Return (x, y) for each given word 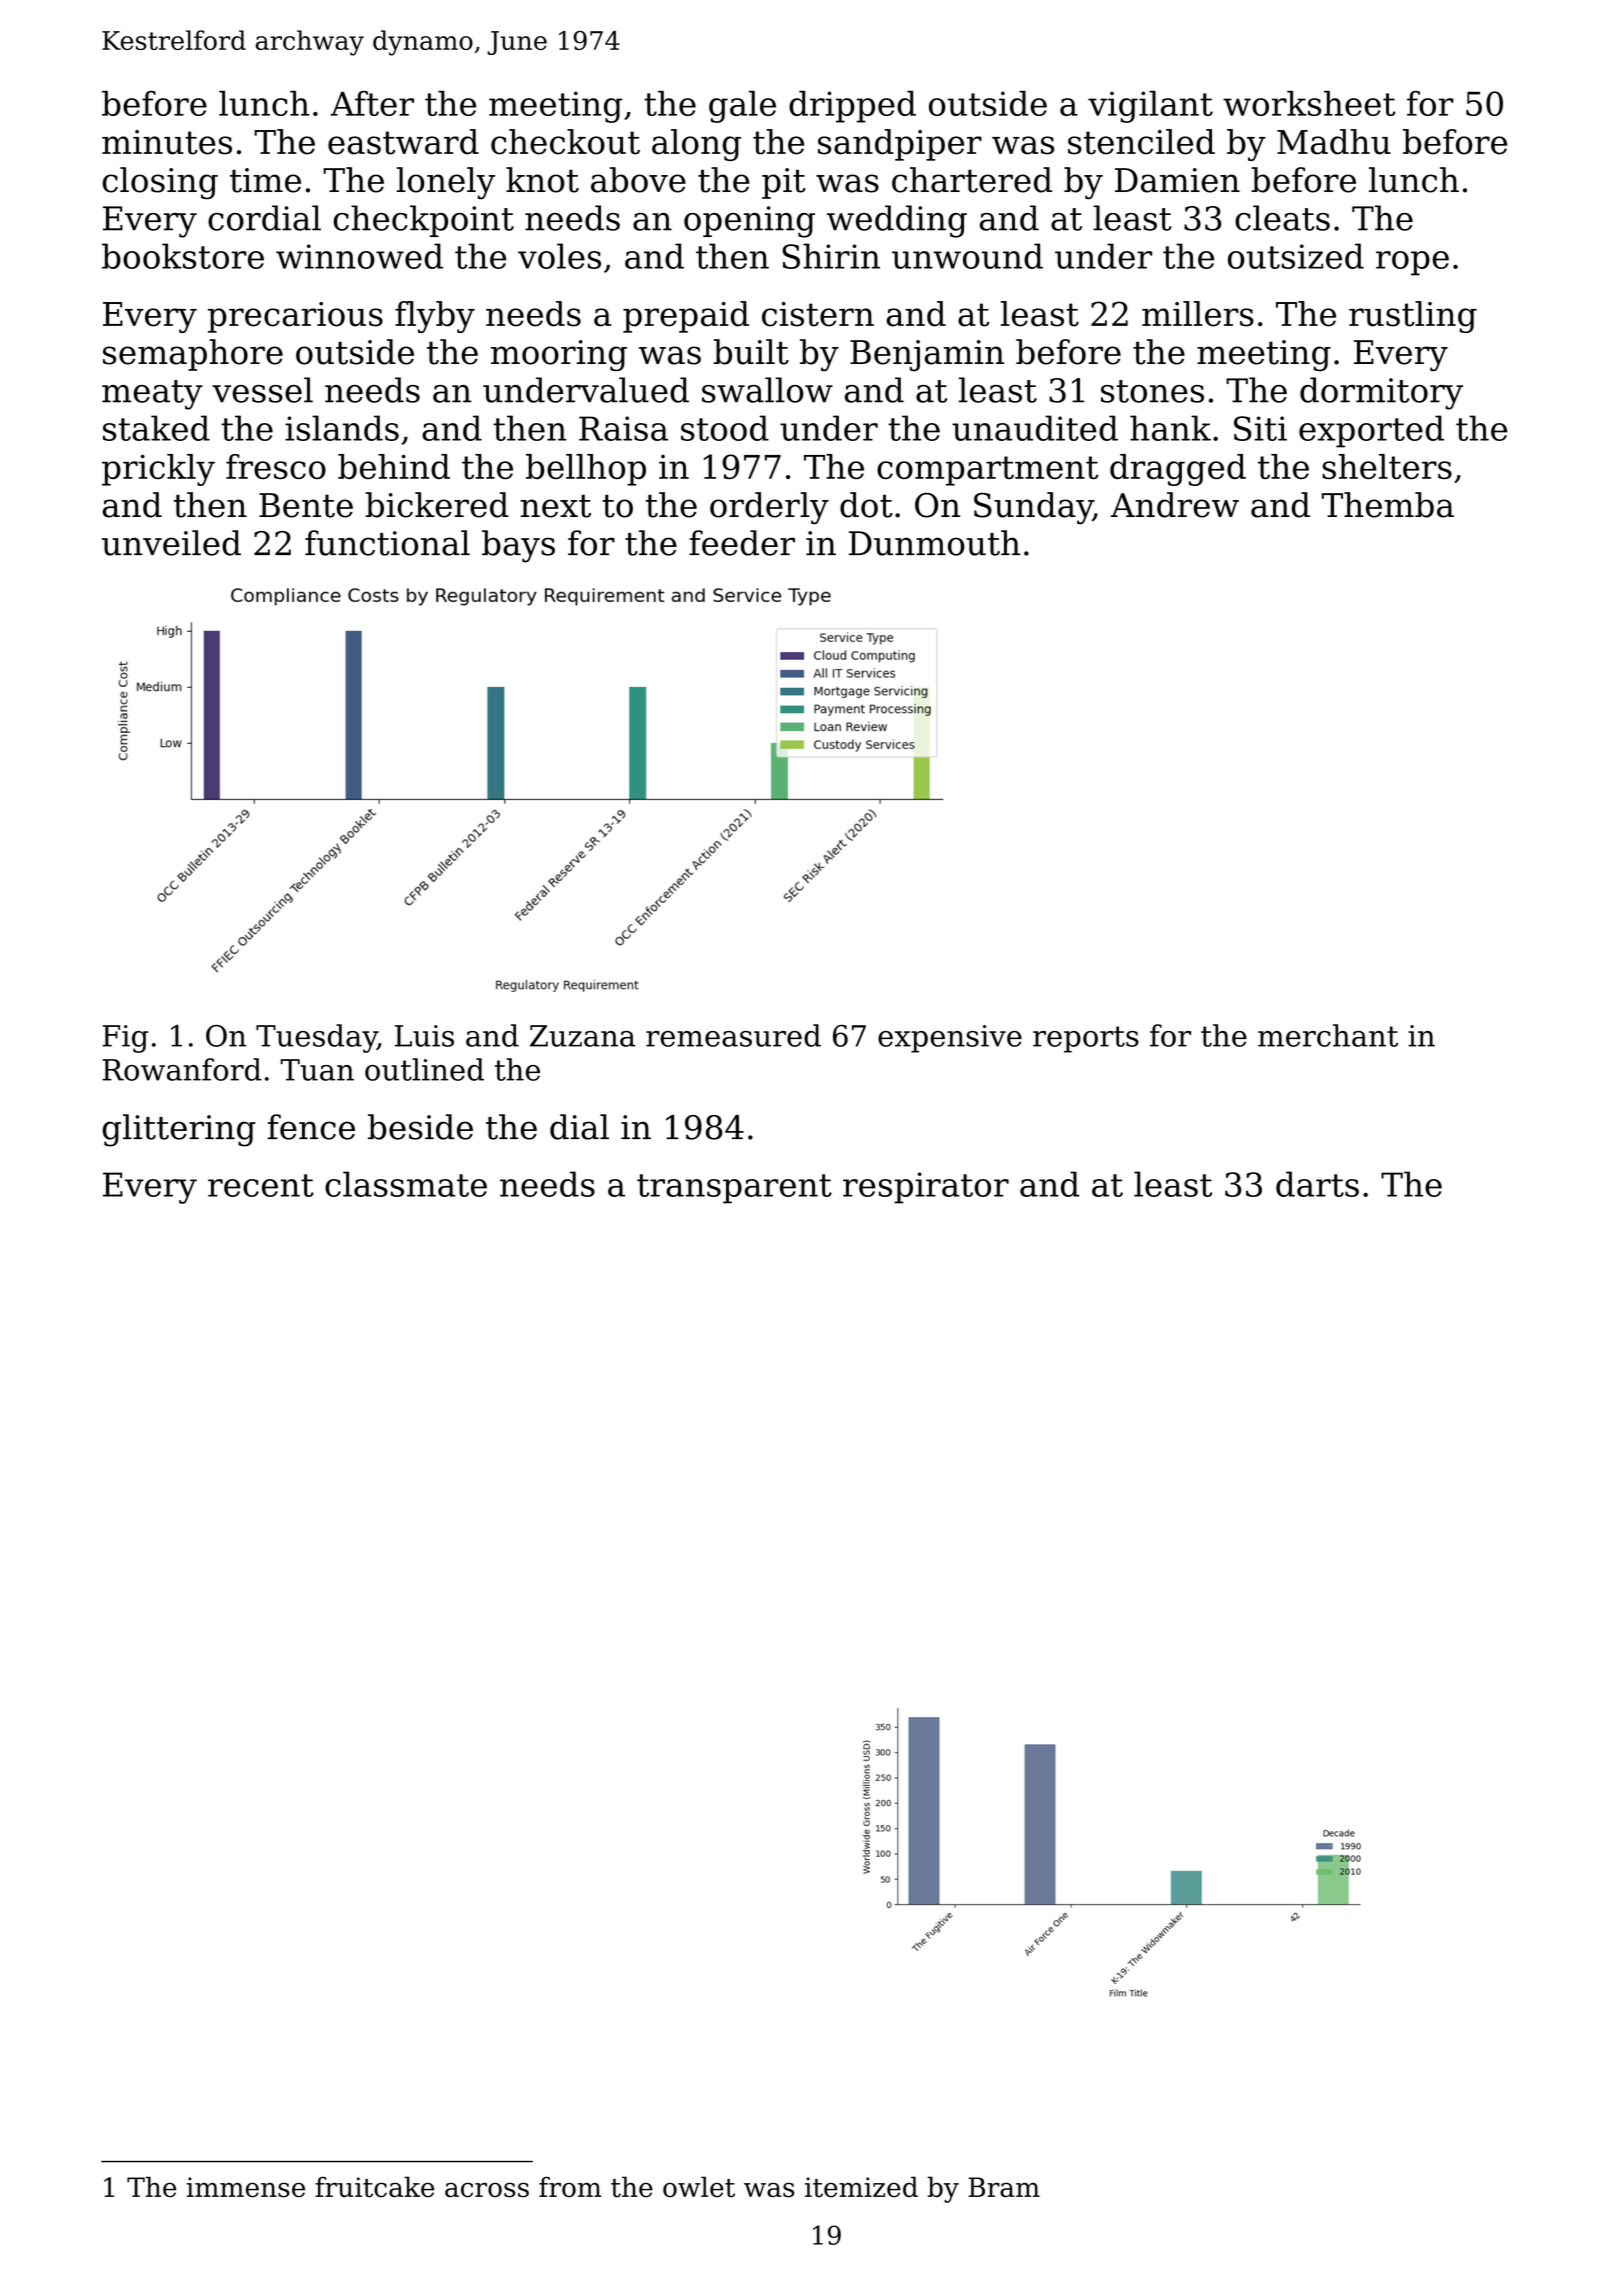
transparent (734, 1189)
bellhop (586, 470)
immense (246, 2187)
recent (261, 1185)
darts (1317, 1184)
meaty (152, 395)
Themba (1388, 505)
